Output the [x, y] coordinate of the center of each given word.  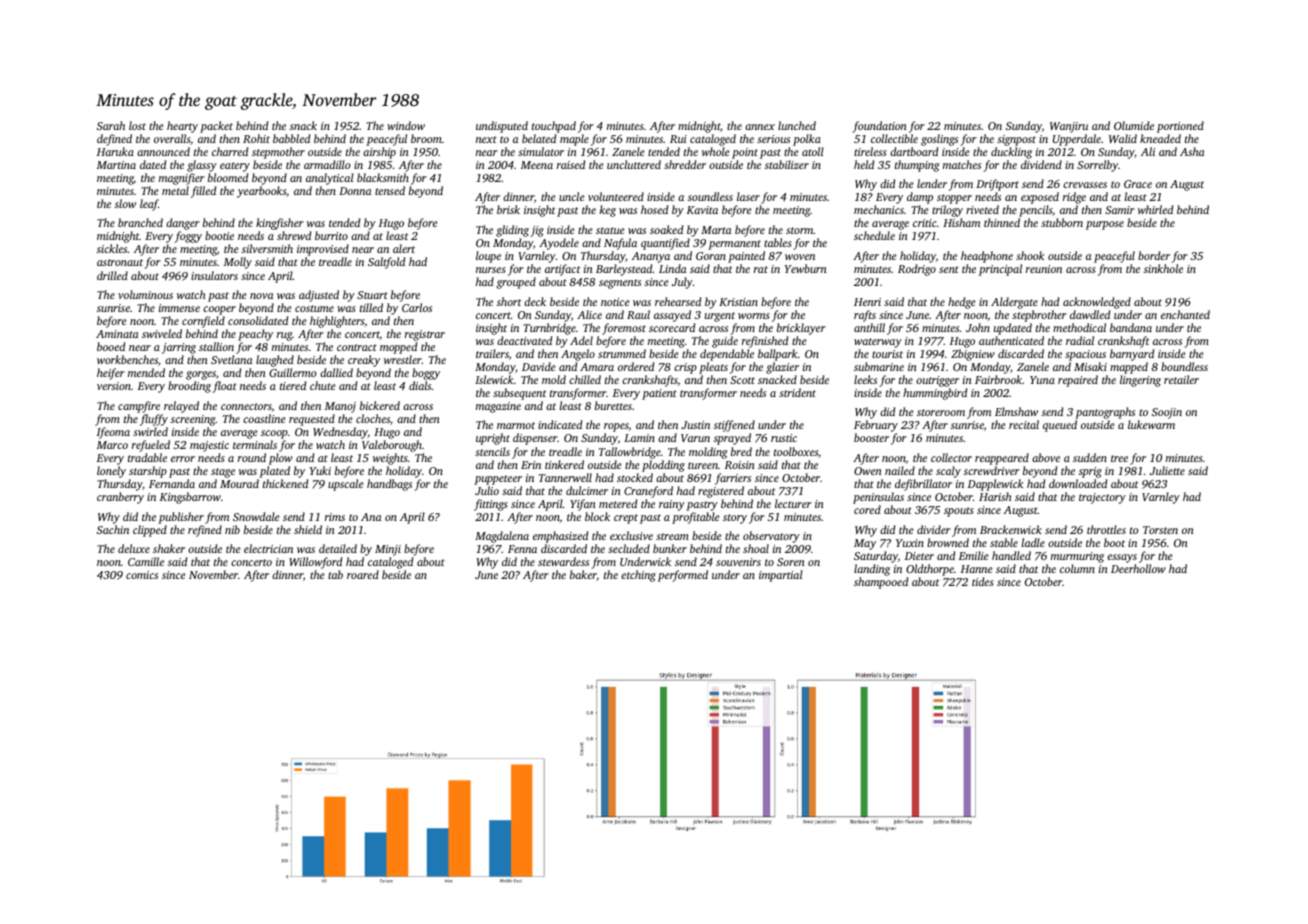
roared [363, 574]
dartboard [914, 151]
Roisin [740, 465]
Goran [711, 256]
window [406, 125]
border [1154, 255]
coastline [264, 418]
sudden [1090, 457]
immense [179, 308]
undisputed [502, 127]
